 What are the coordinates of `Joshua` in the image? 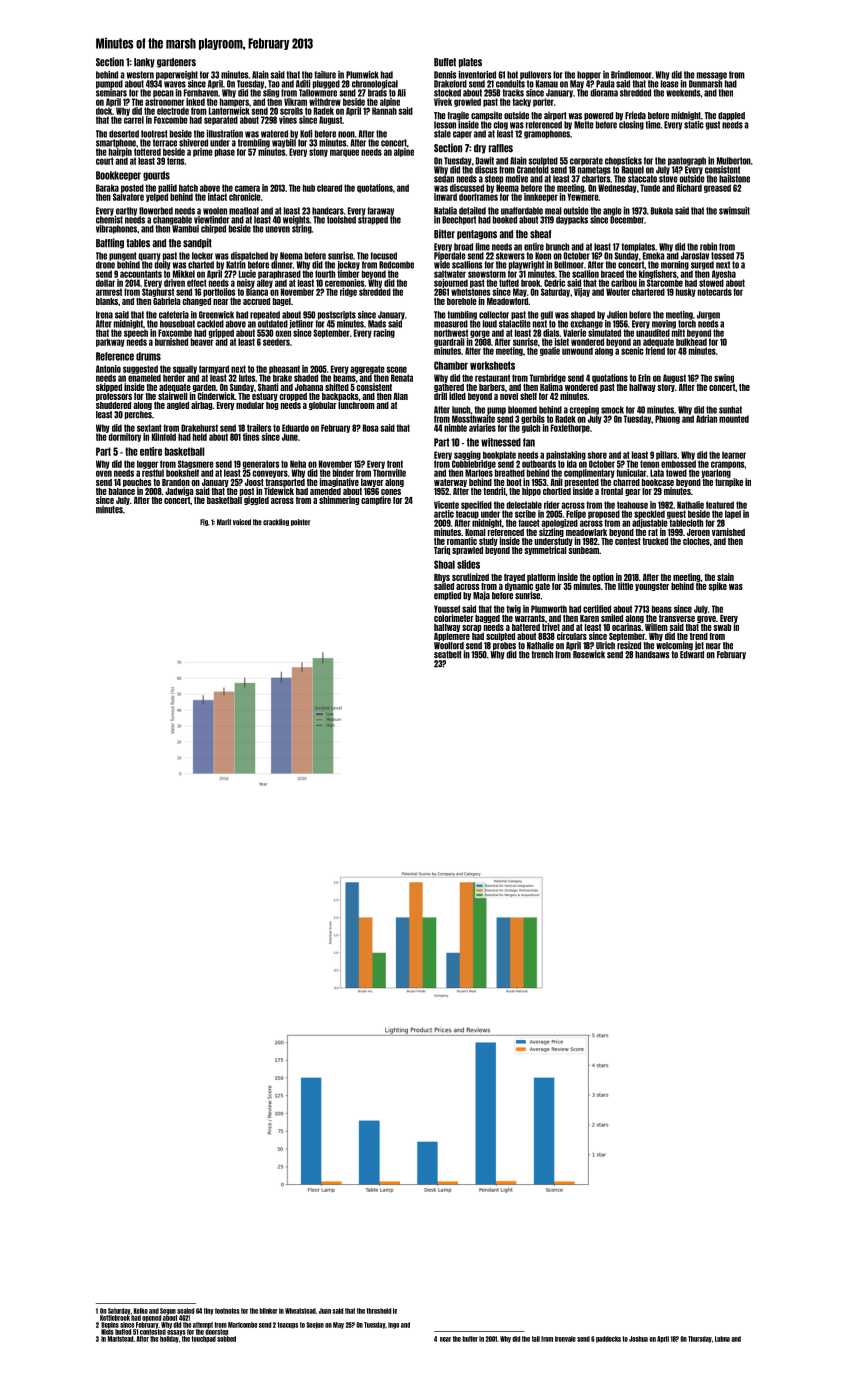 It's located at (638, 1339).
